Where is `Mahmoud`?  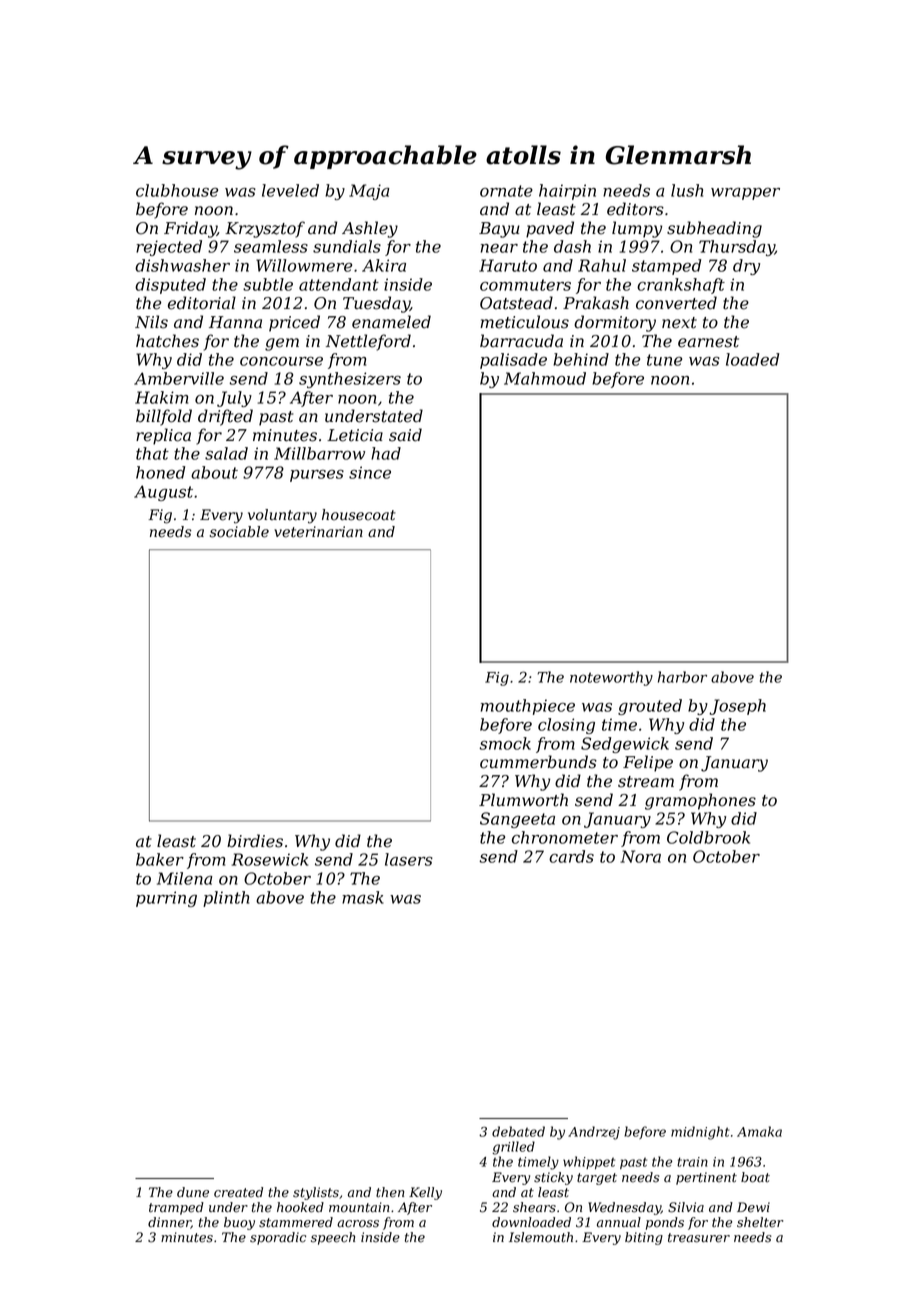
Mahmoud is located at coordinates (545, 378).
